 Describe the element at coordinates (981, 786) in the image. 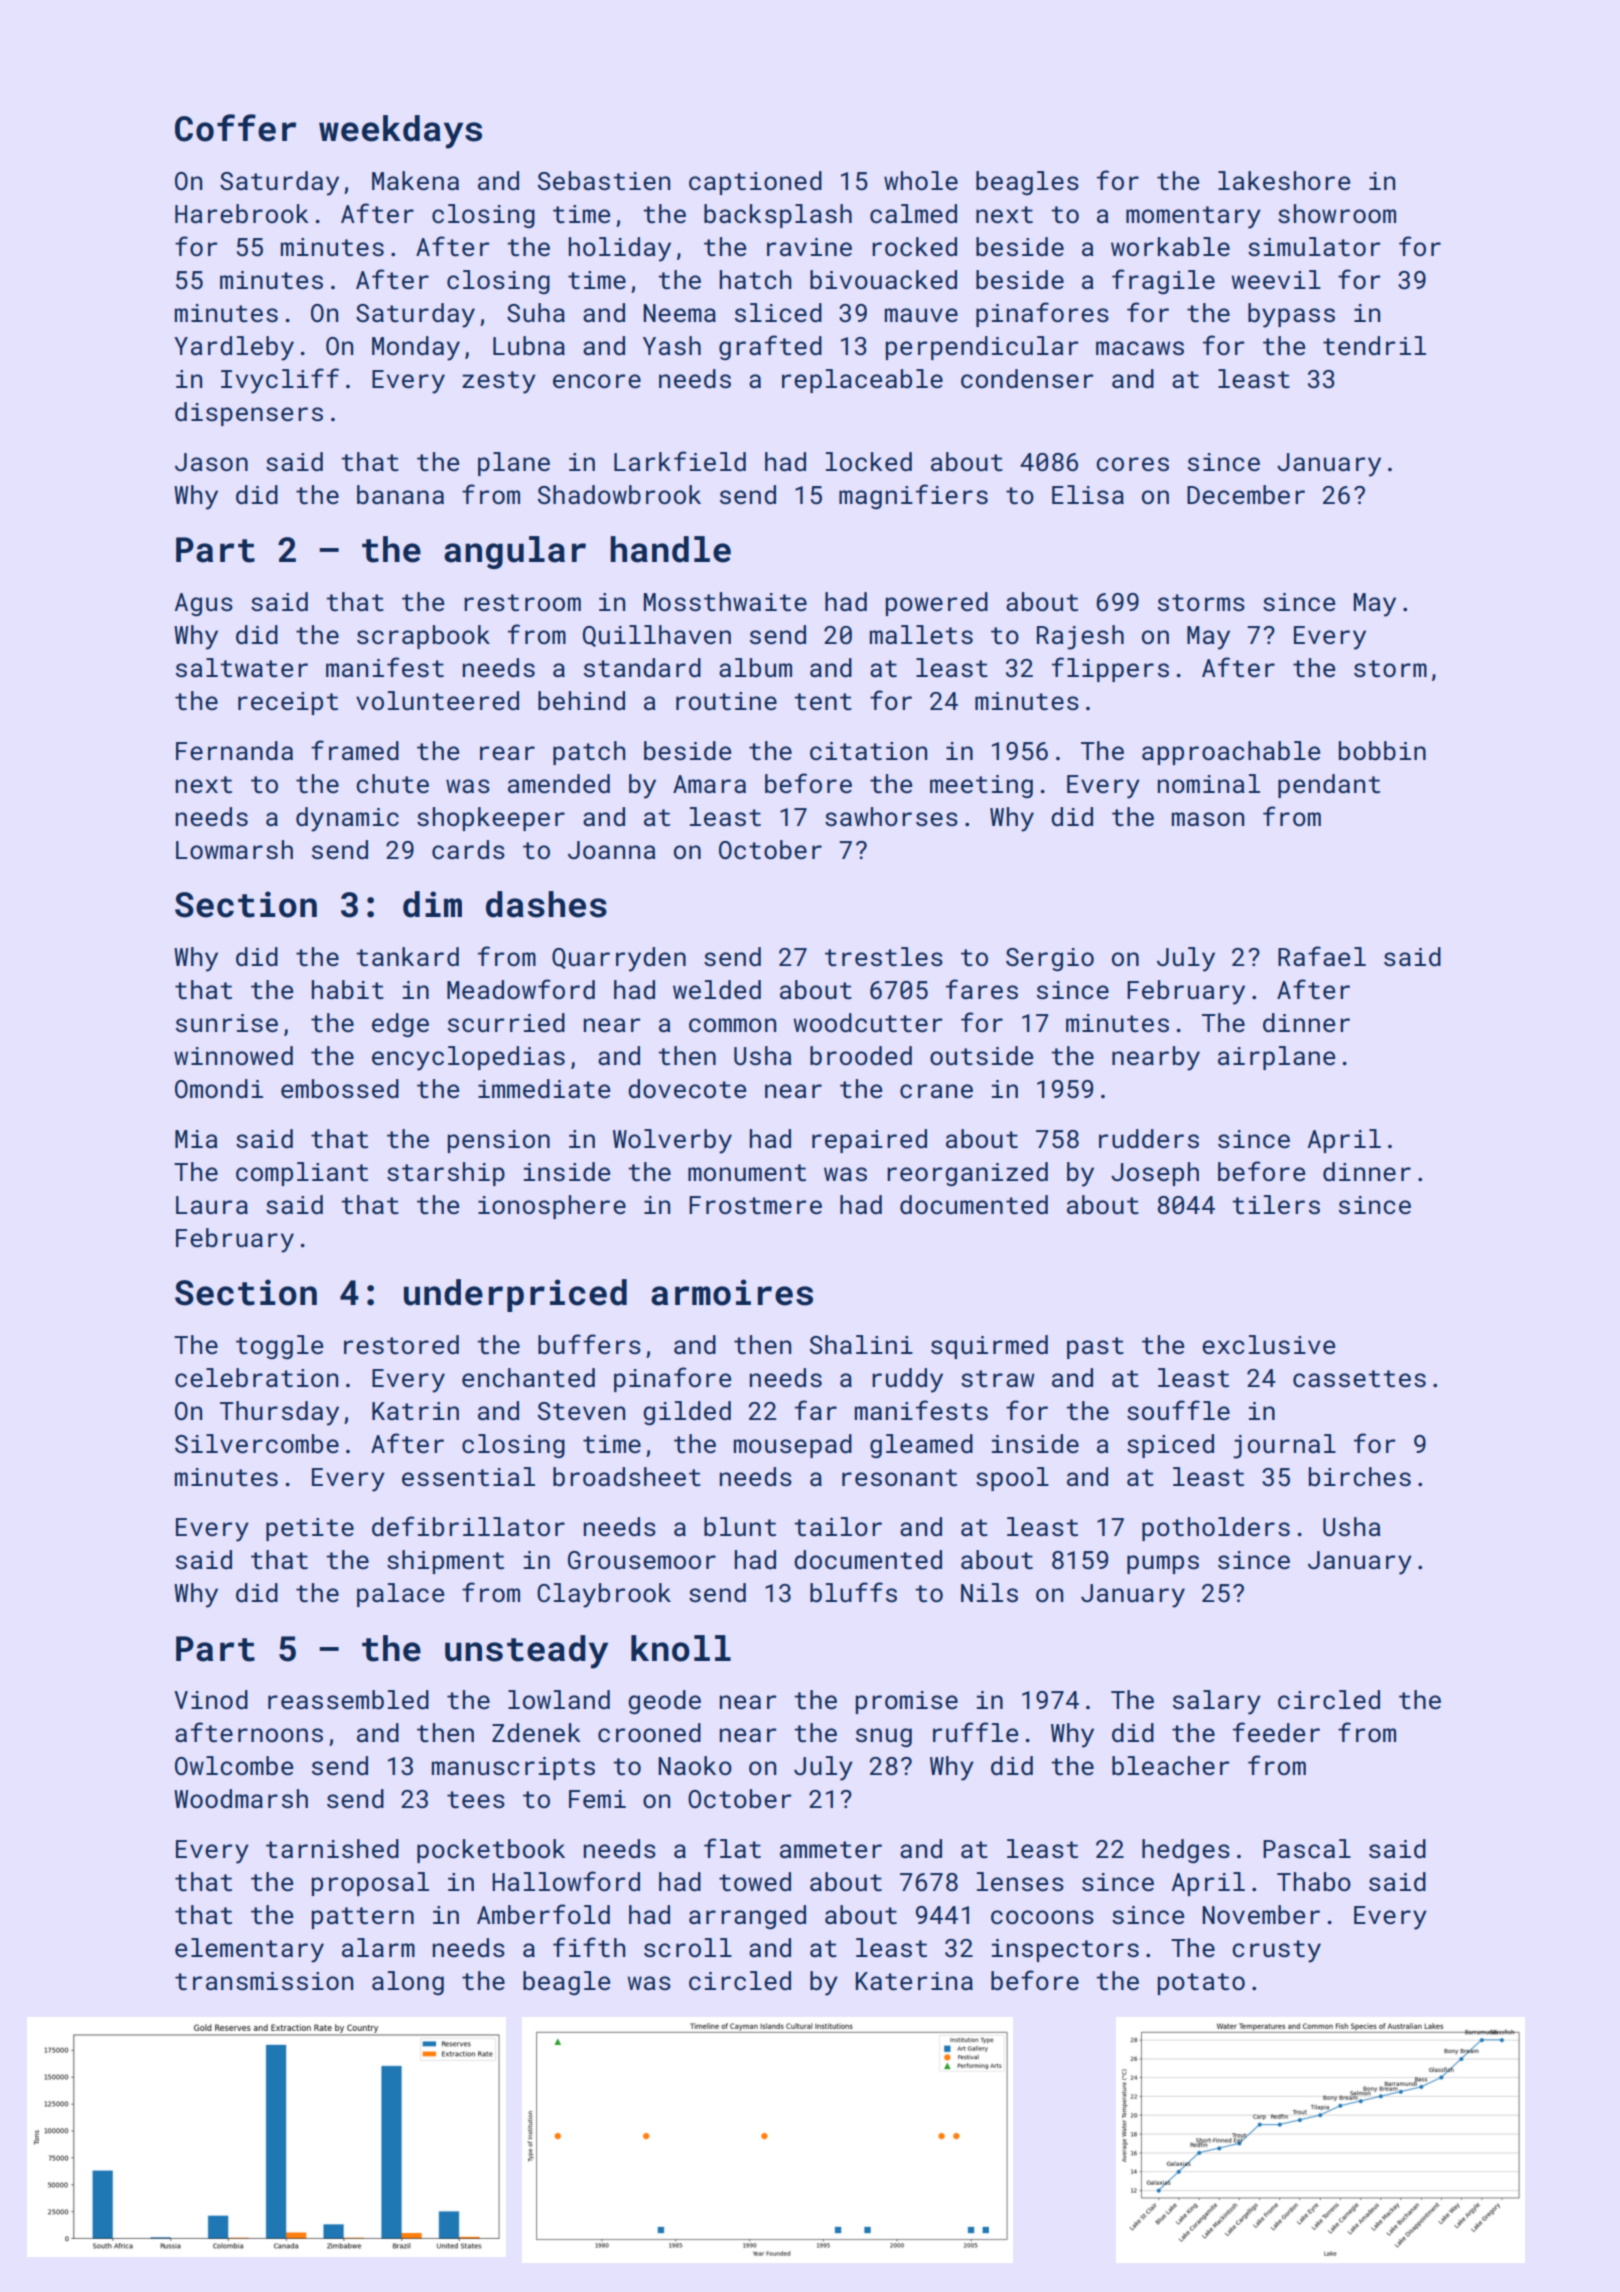

I see `meeting` at that location.
